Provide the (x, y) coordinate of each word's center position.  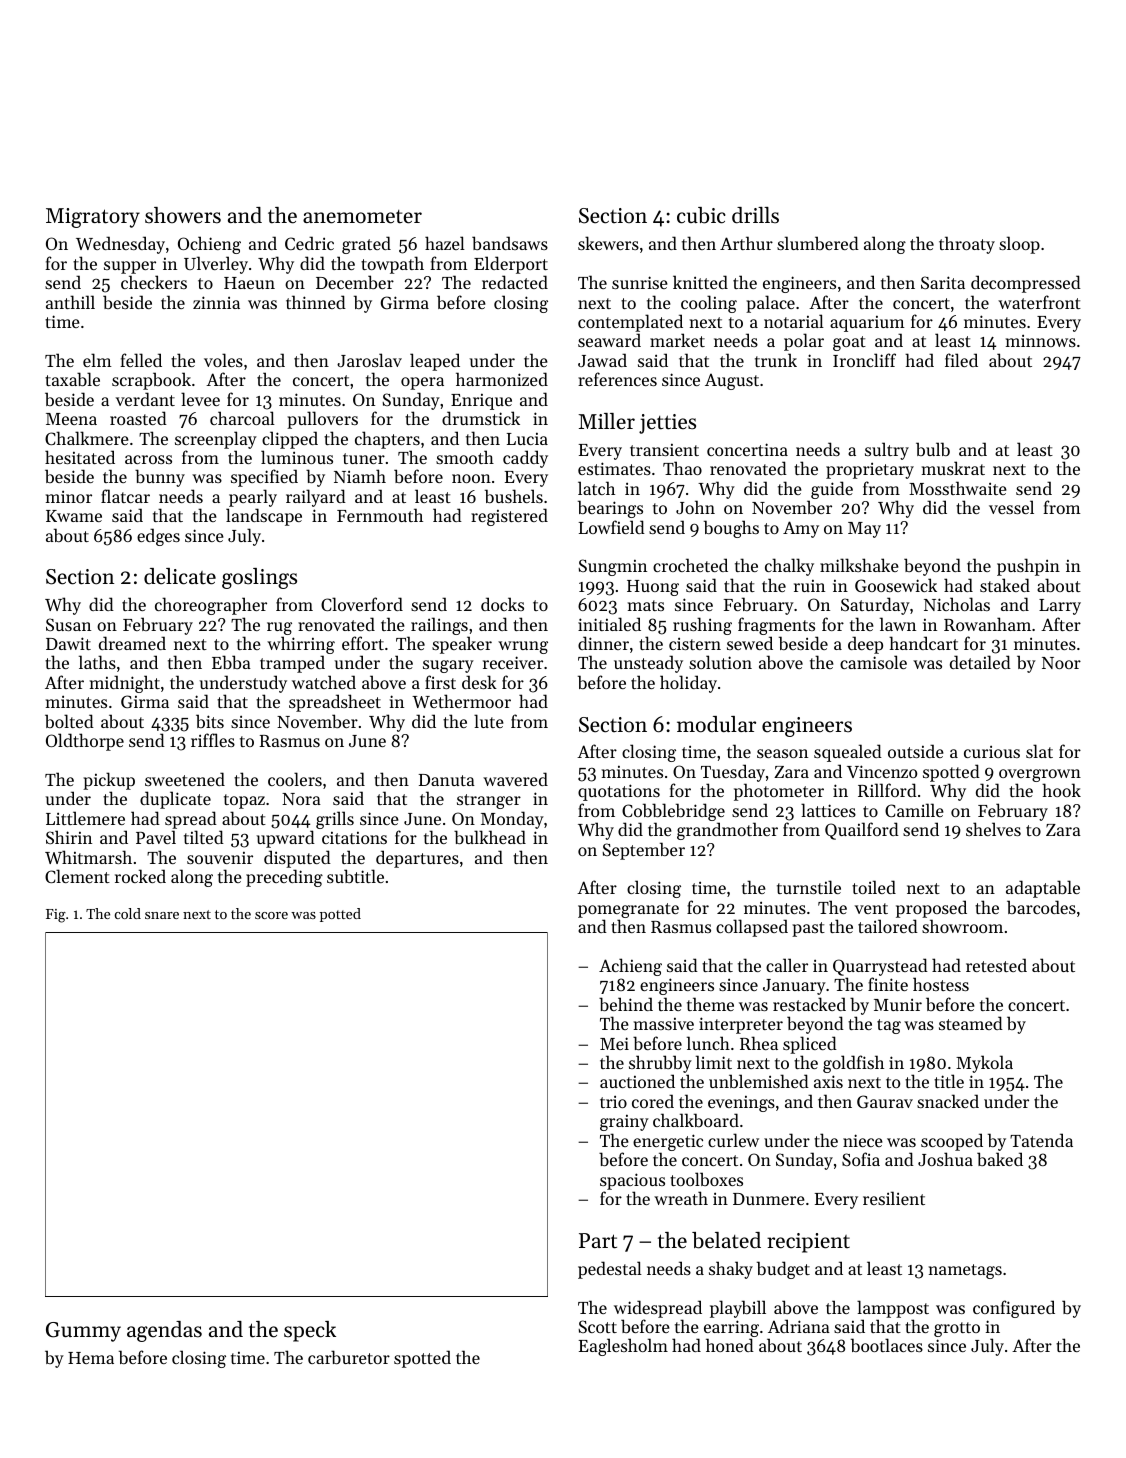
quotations (619, 792)
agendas (164, 1331)
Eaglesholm (623, 1347)
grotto (957, 1329)
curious (992, 751)
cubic (701, 215)
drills (755, 215)
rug (279, 628)
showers (183, 215)
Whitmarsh (88, 857)
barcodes (1041, 907)
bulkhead (490, 837)
